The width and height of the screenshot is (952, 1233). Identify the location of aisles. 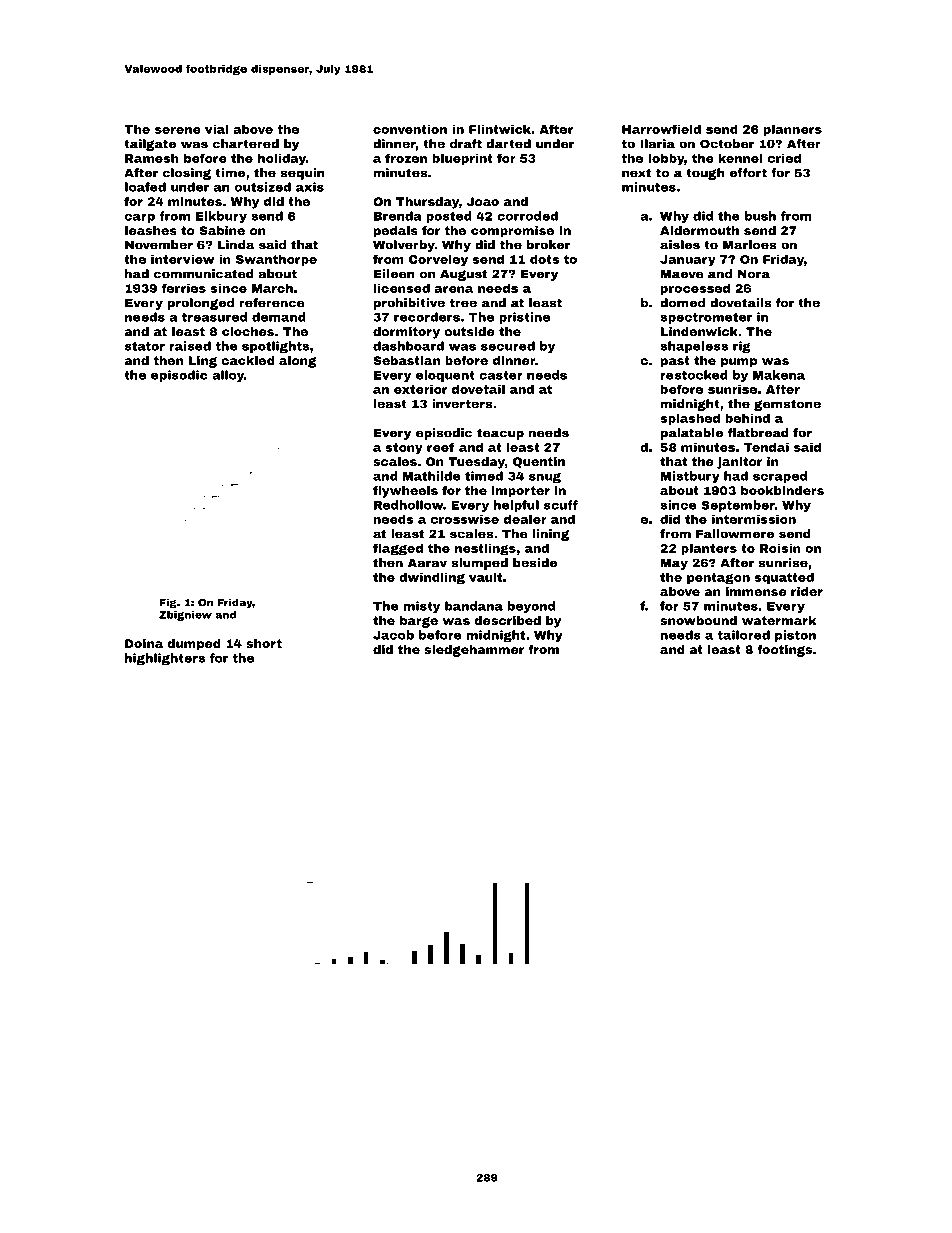
(680, 245).
